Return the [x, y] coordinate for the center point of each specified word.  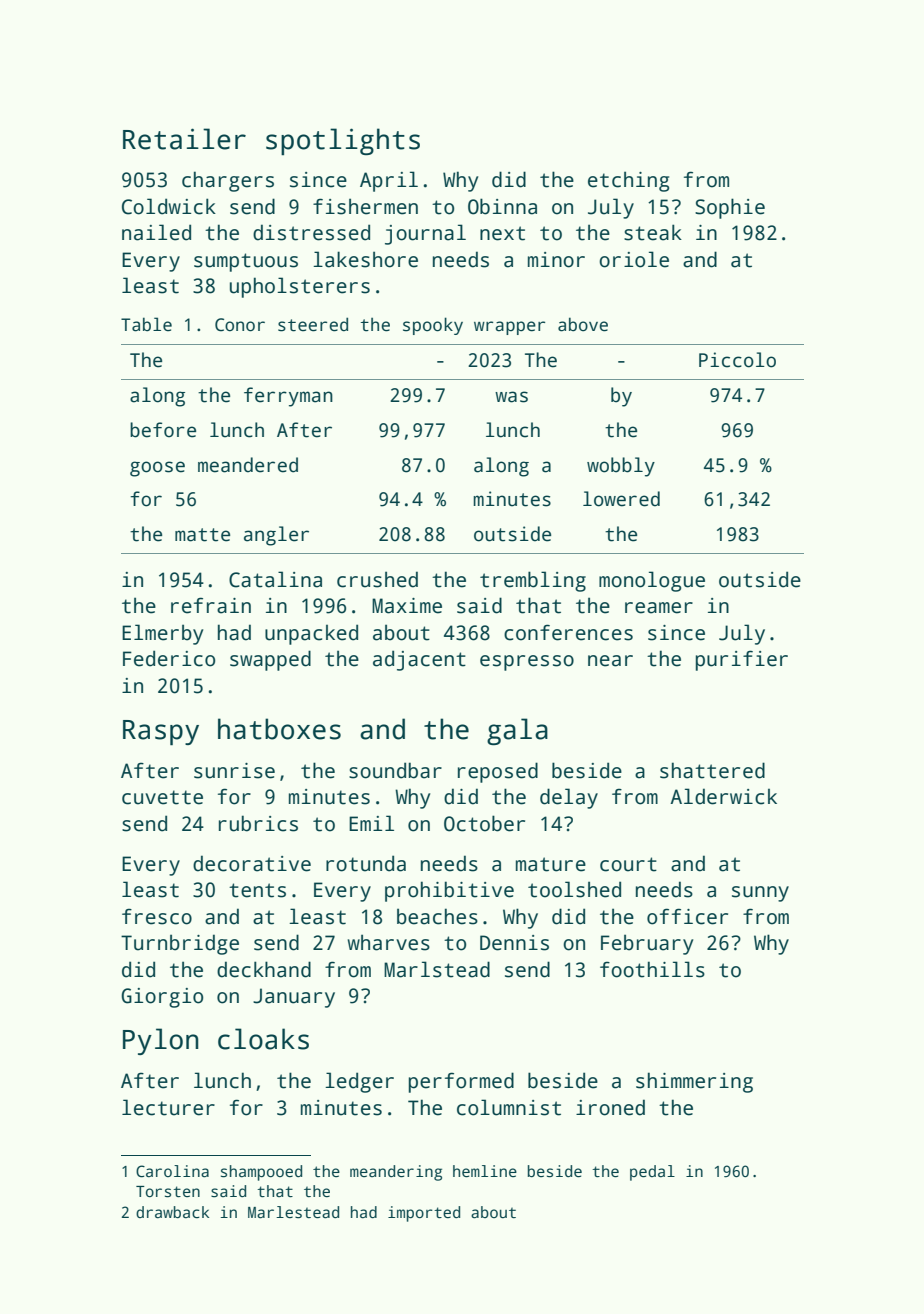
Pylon [161, 1041]
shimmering [694, 1082]
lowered [621, 499]
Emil [371, 823]
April [389, 181]
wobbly [621, 467]
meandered [248, 465]
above [583, 324]
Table [146, 324]
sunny [760, 894]
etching [628, 181]
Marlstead [437, 969]
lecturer [168, 1107]
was [511, 397]
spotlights [343, 141]
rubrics [258, 823]
